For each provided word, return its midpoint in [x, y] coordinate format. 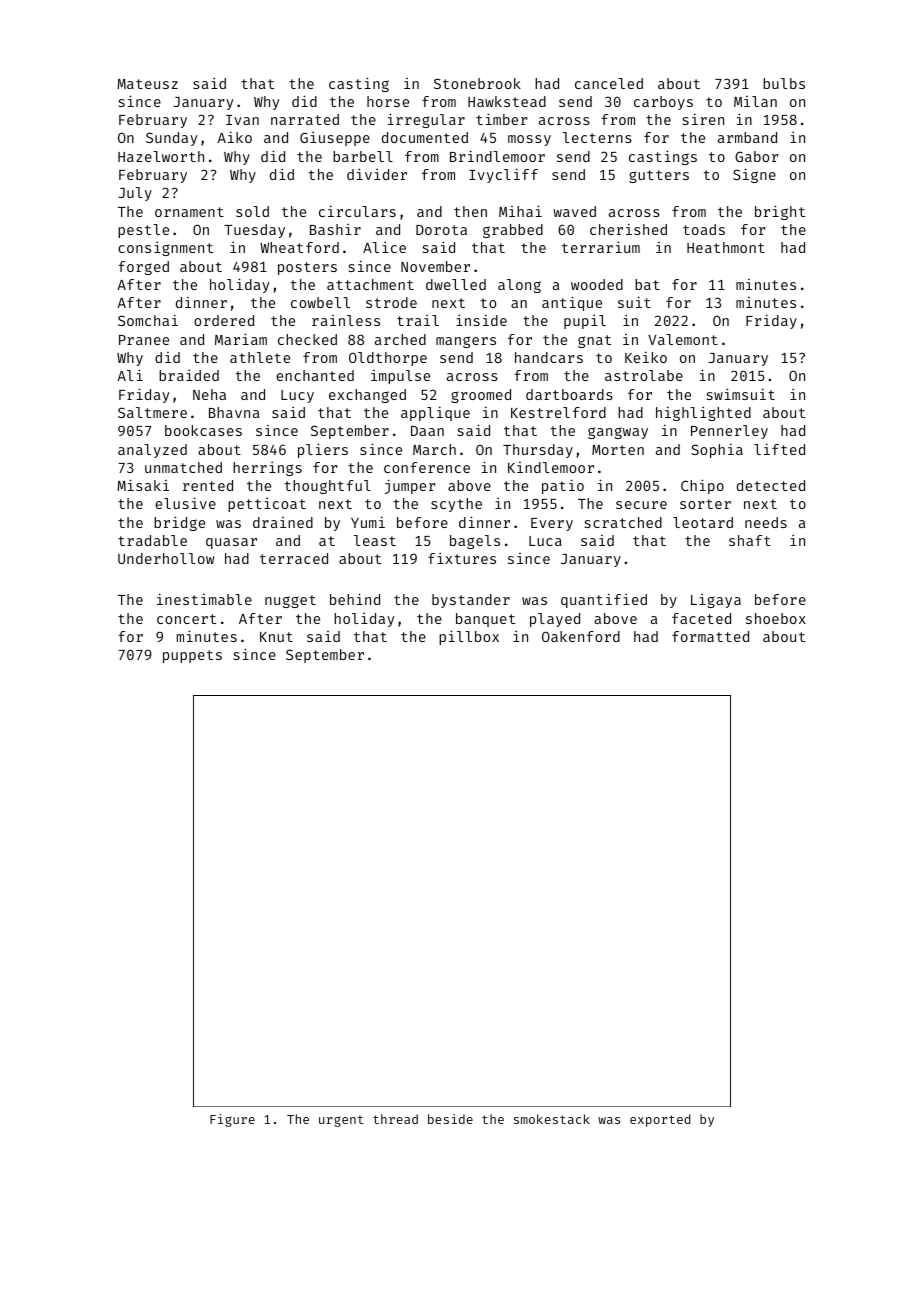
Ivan [242, 120]
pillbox [469, 637]
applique [435, 413]
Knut [276, 637]
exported [660, 1120]
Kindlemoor [551, 467]
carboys [663, 103]
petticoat [267, 504]
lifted [779, 449]
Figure [232, 1120]
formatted [710, 636]
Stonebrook [477, 83]
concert [186, 619]
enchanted [315, 375]
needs [766, 522]
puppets [192, 656]
